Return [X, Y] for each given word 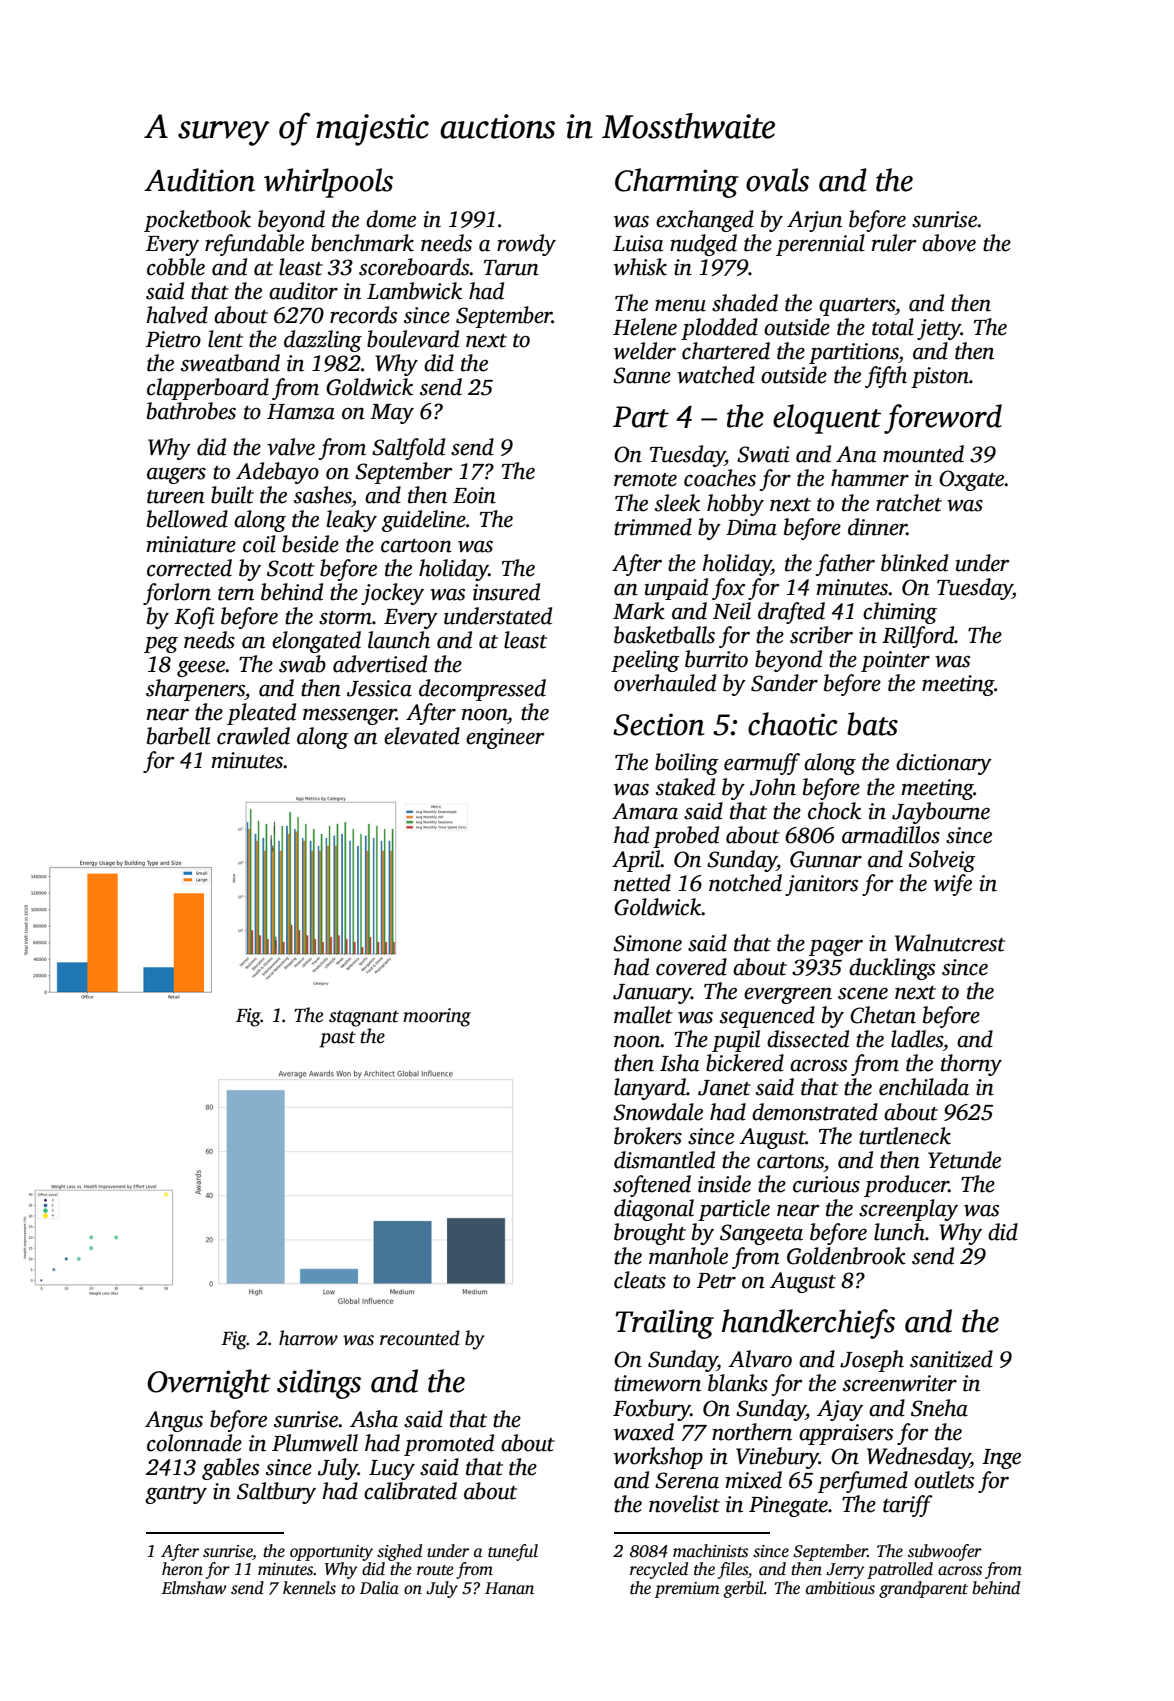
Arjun [814, 221]
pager [836, 947]
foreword [943, 419]
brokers [648, 1136]
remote [645, 480]
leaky [352, 521]
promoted [449, 1445]
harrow [308, 1338]
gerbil [743, 1589]
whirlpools [328, 183]
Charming [677, 183]
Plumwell [315, 1443]
